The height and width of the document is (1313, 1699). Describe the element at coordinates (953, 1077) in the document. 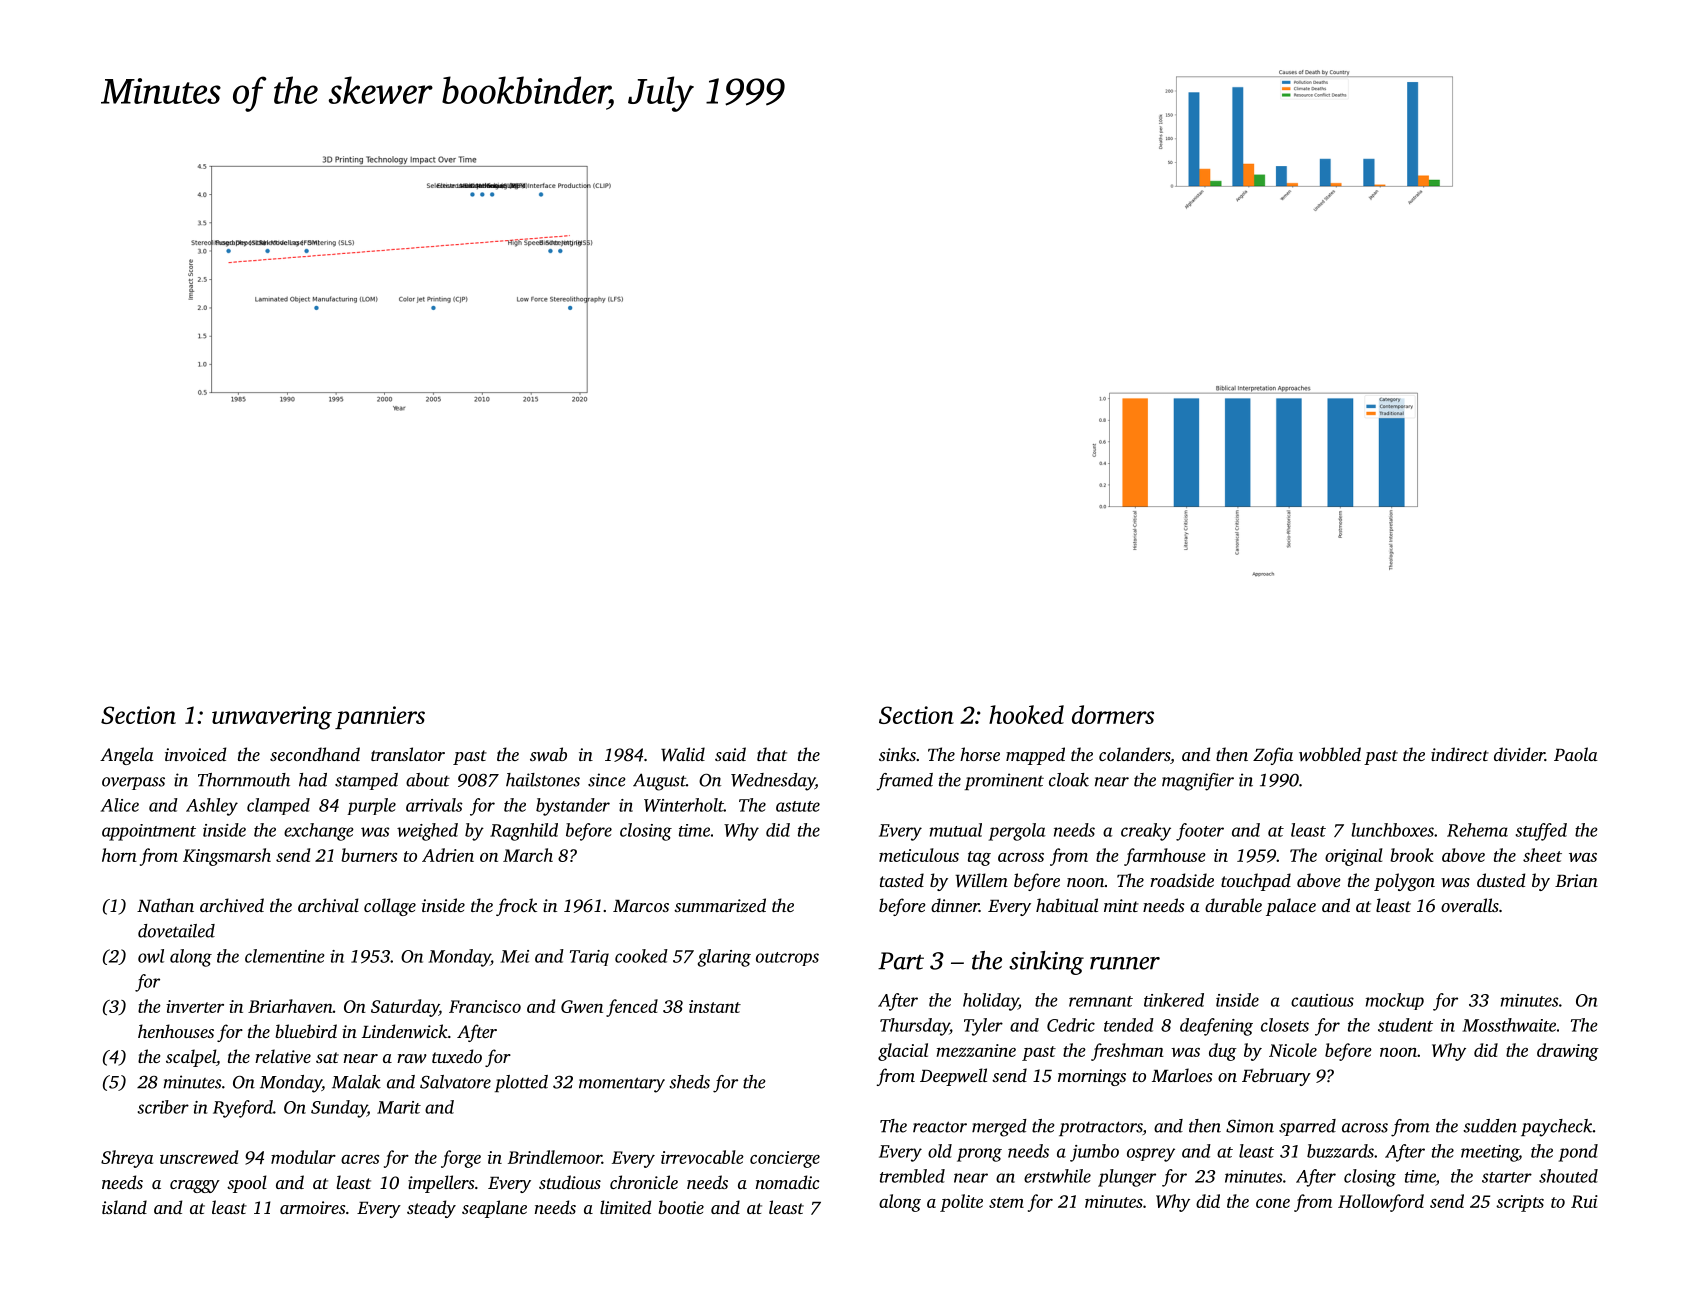

I see `Deepwell` at that location.
